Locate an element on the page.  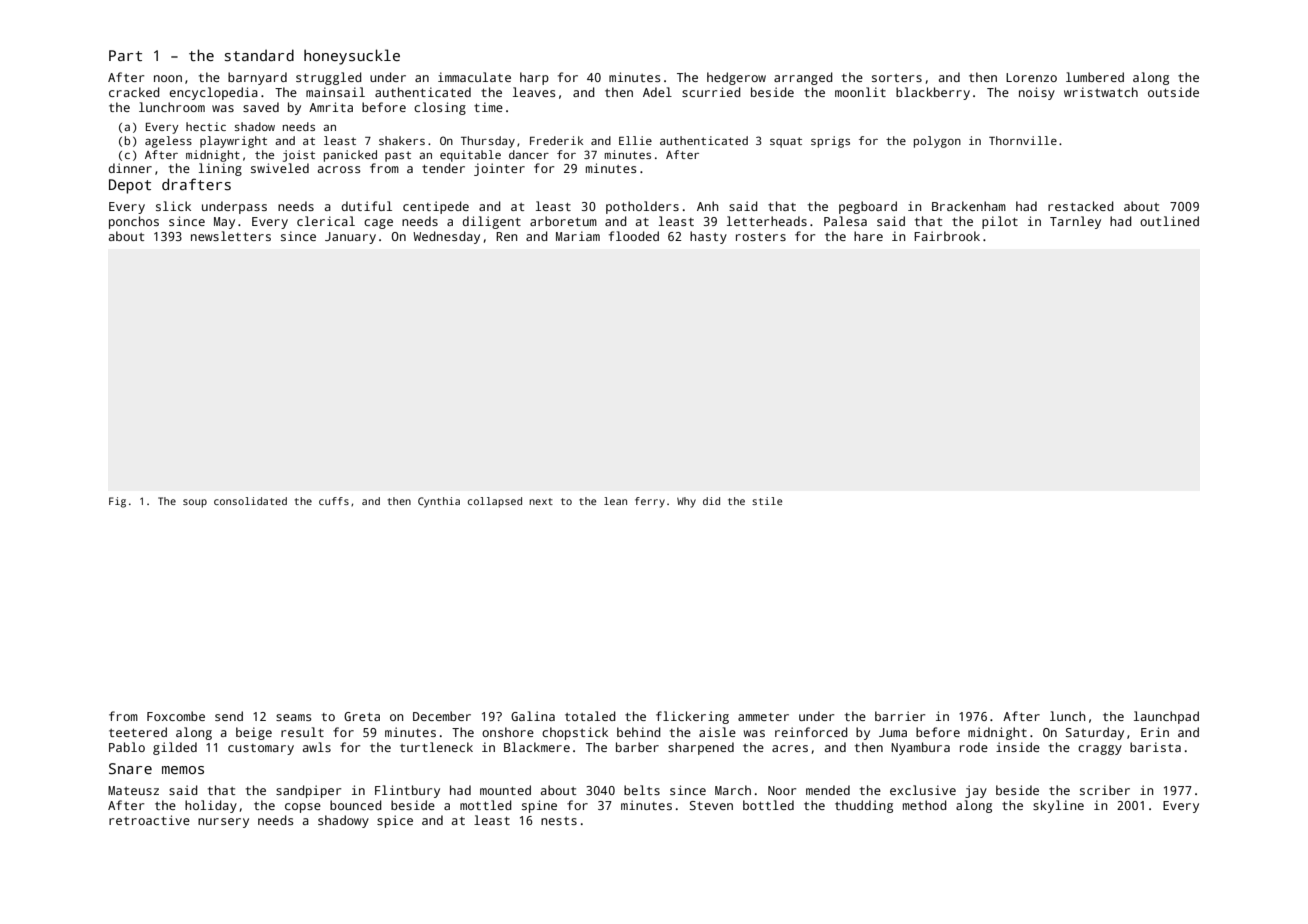
totaled is located at coordinates (590, 716).
